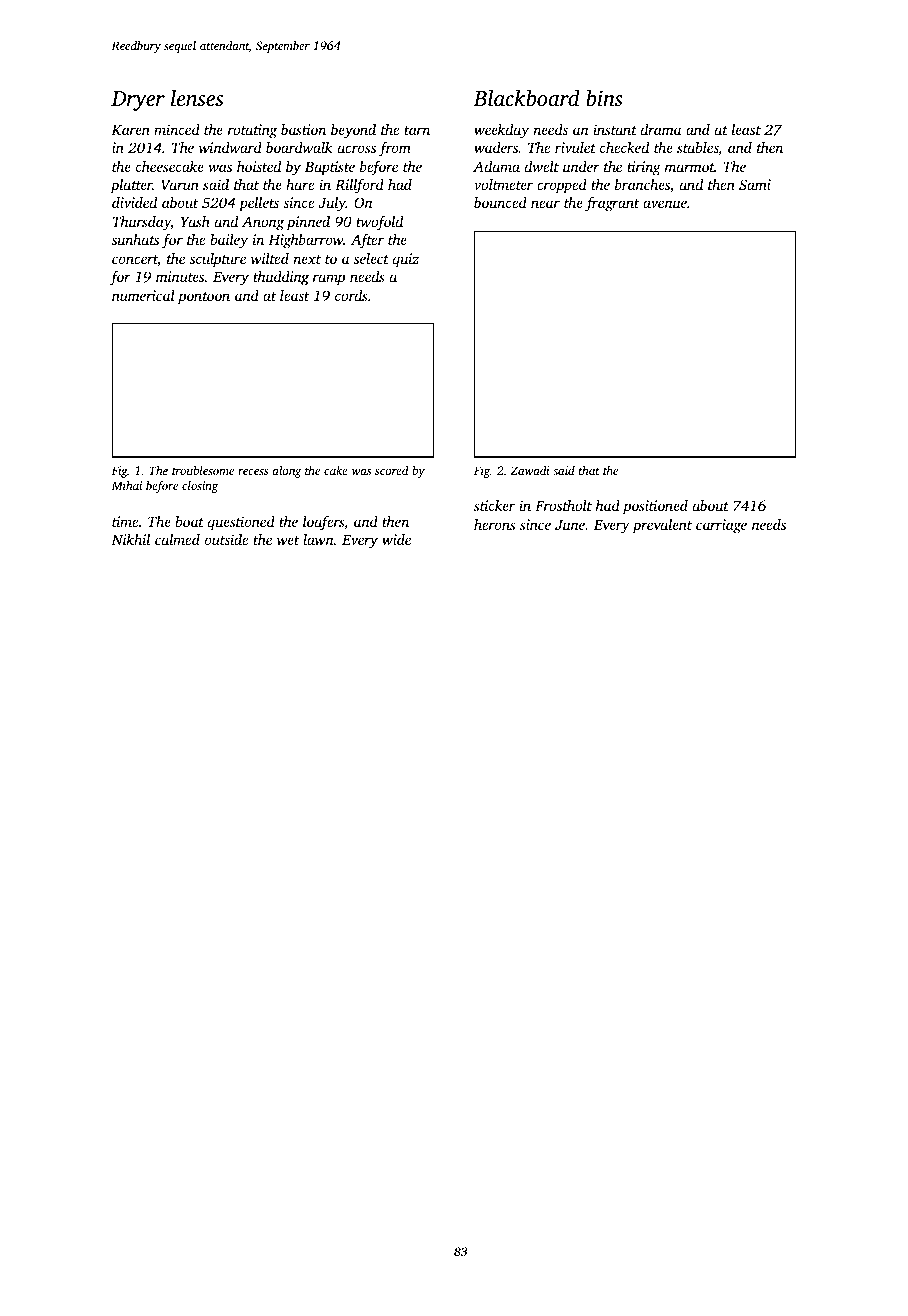  I want to click on Varun, so click(180, 185).
